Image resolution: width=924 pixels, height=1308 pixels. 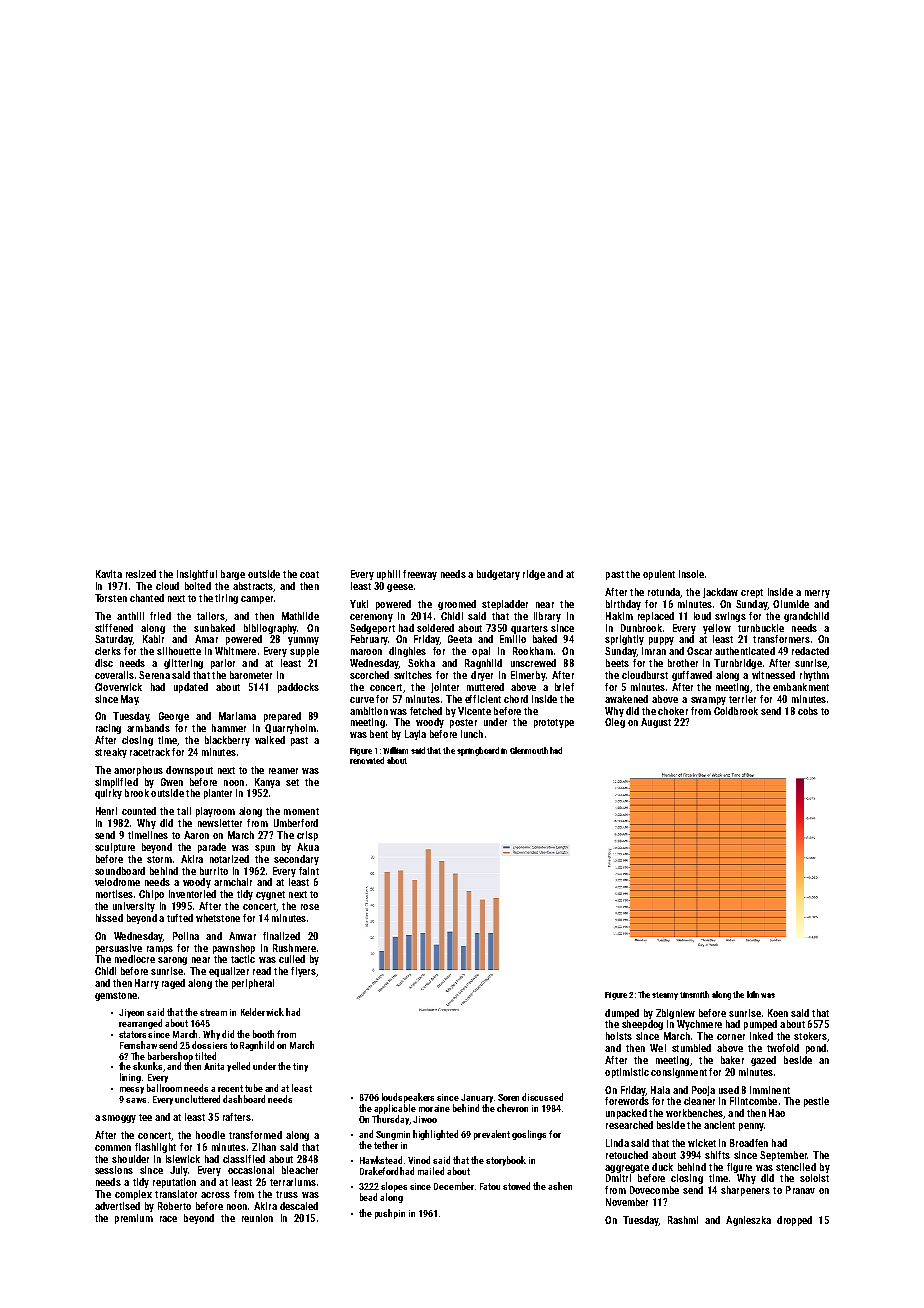 I want to click on reunion, so click(x=257, y=1218).
